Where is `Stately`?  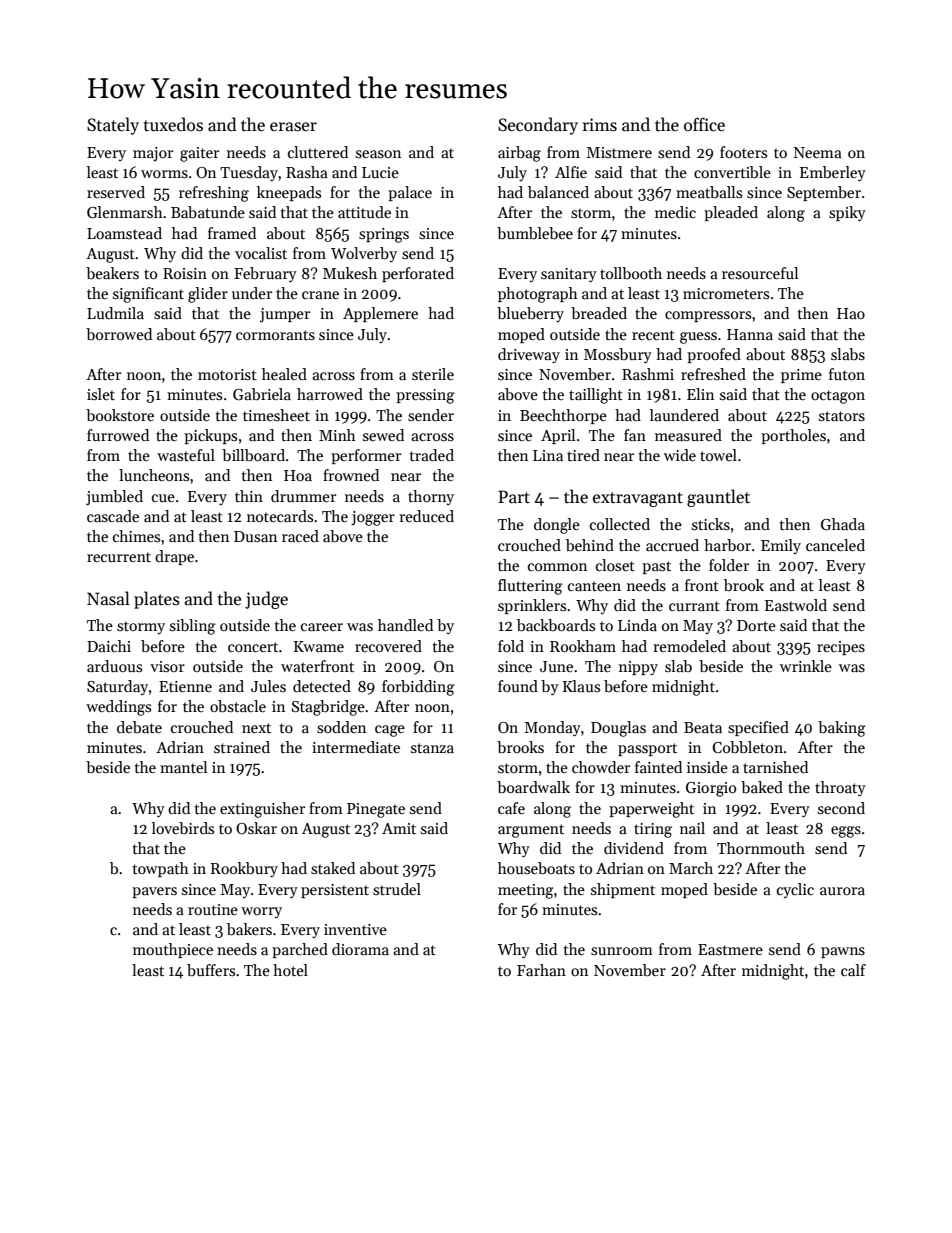 Stately is located at coordinates (113, 126).
